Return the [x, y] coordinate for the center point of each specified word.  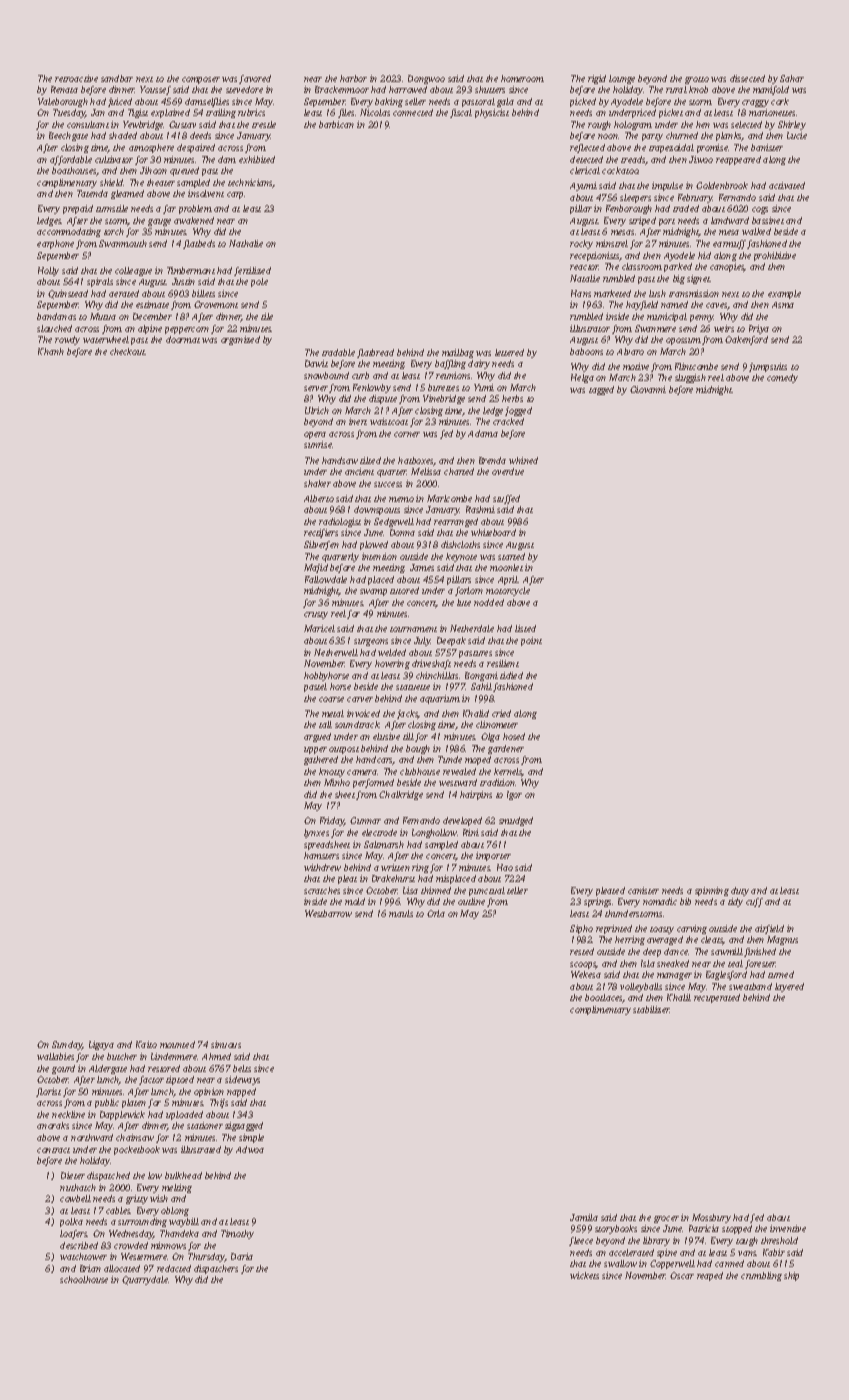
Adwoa [250, 1149]
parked [678, 267]
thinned [436, 890]
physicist [492, 113]
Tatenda [92, 193]
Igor [514, 795]
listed [525, 628]
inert [358, 421]
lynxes [316, 833]
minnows [168, 1245]
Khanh [51, 351]
